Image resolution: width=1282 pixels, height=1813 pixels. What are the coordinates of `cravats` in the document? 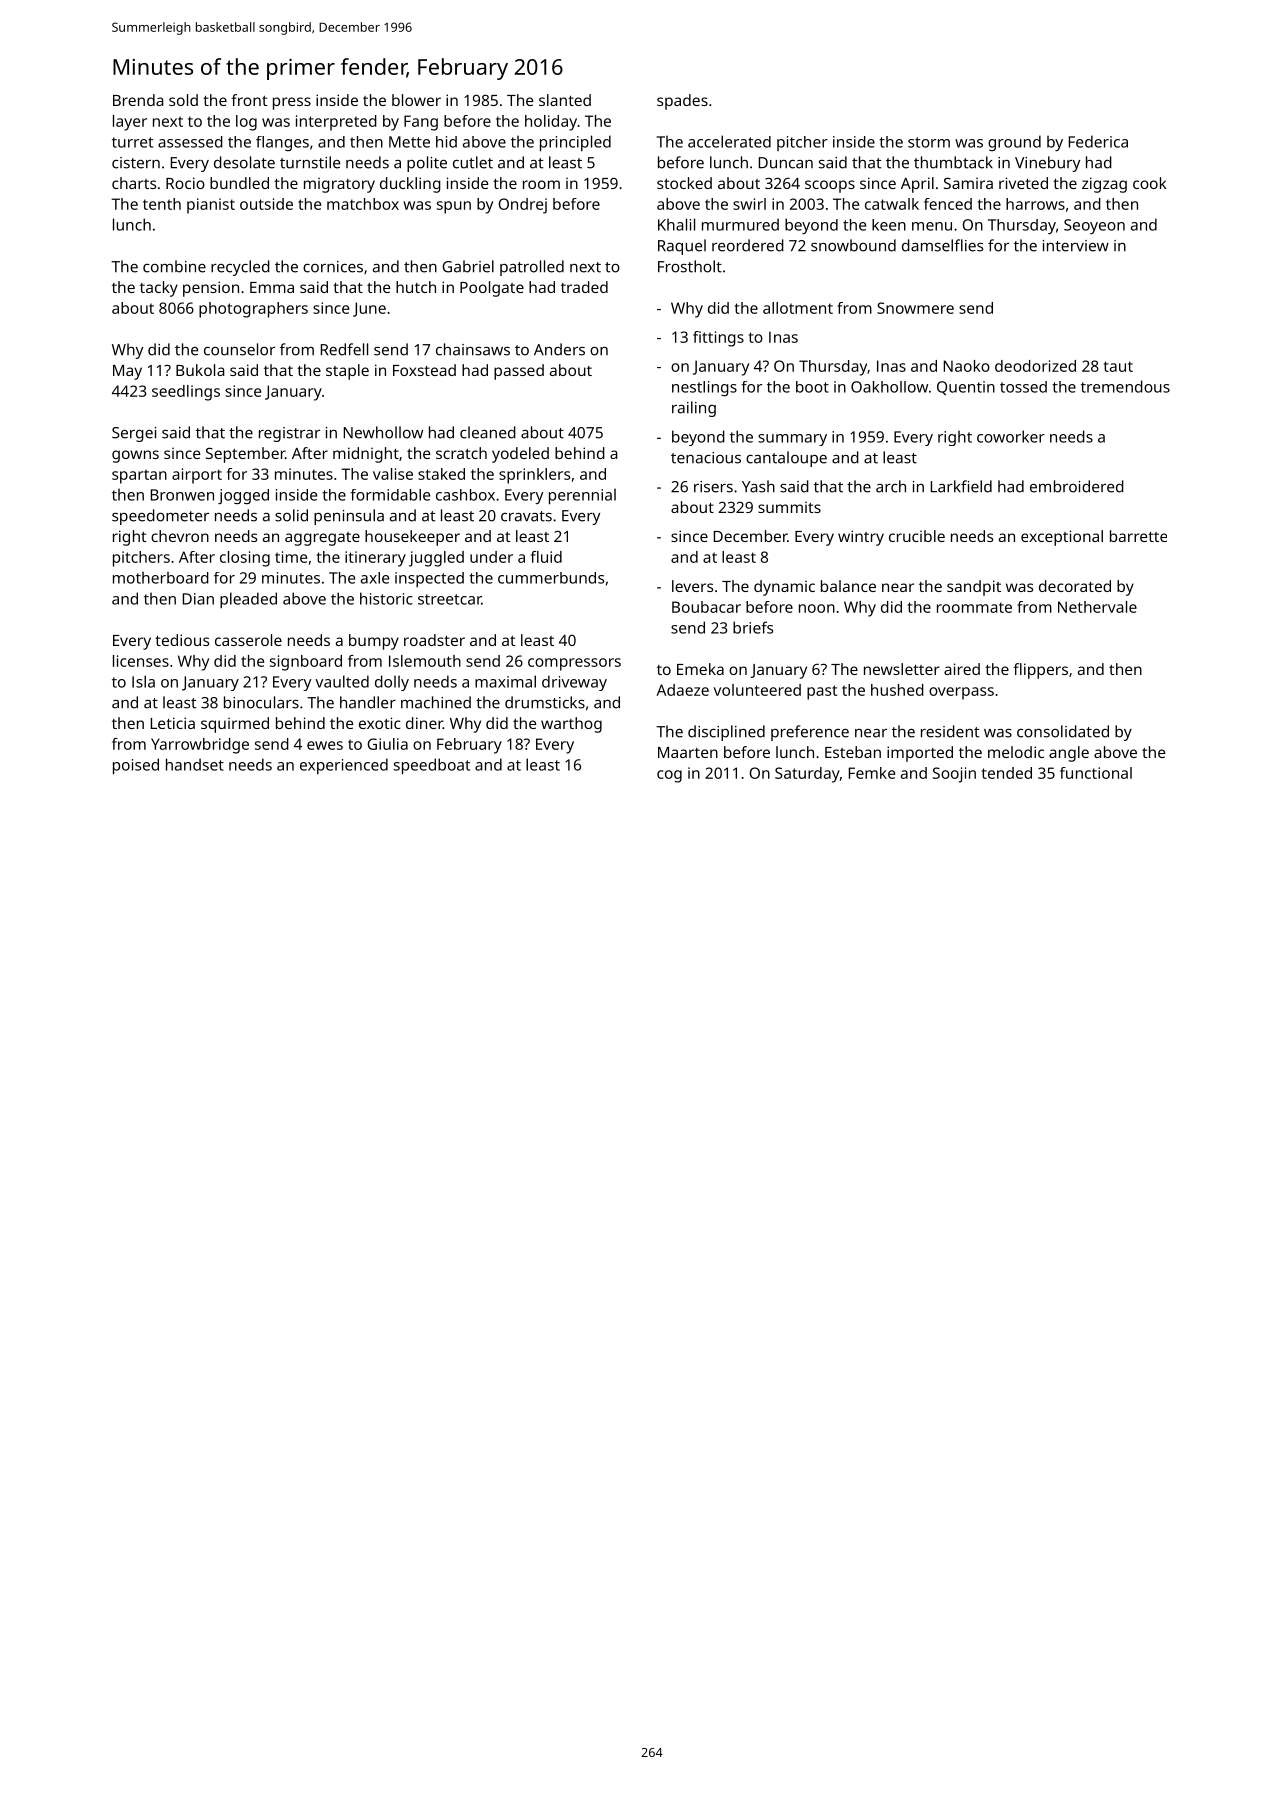 It's located at (526, 516).
